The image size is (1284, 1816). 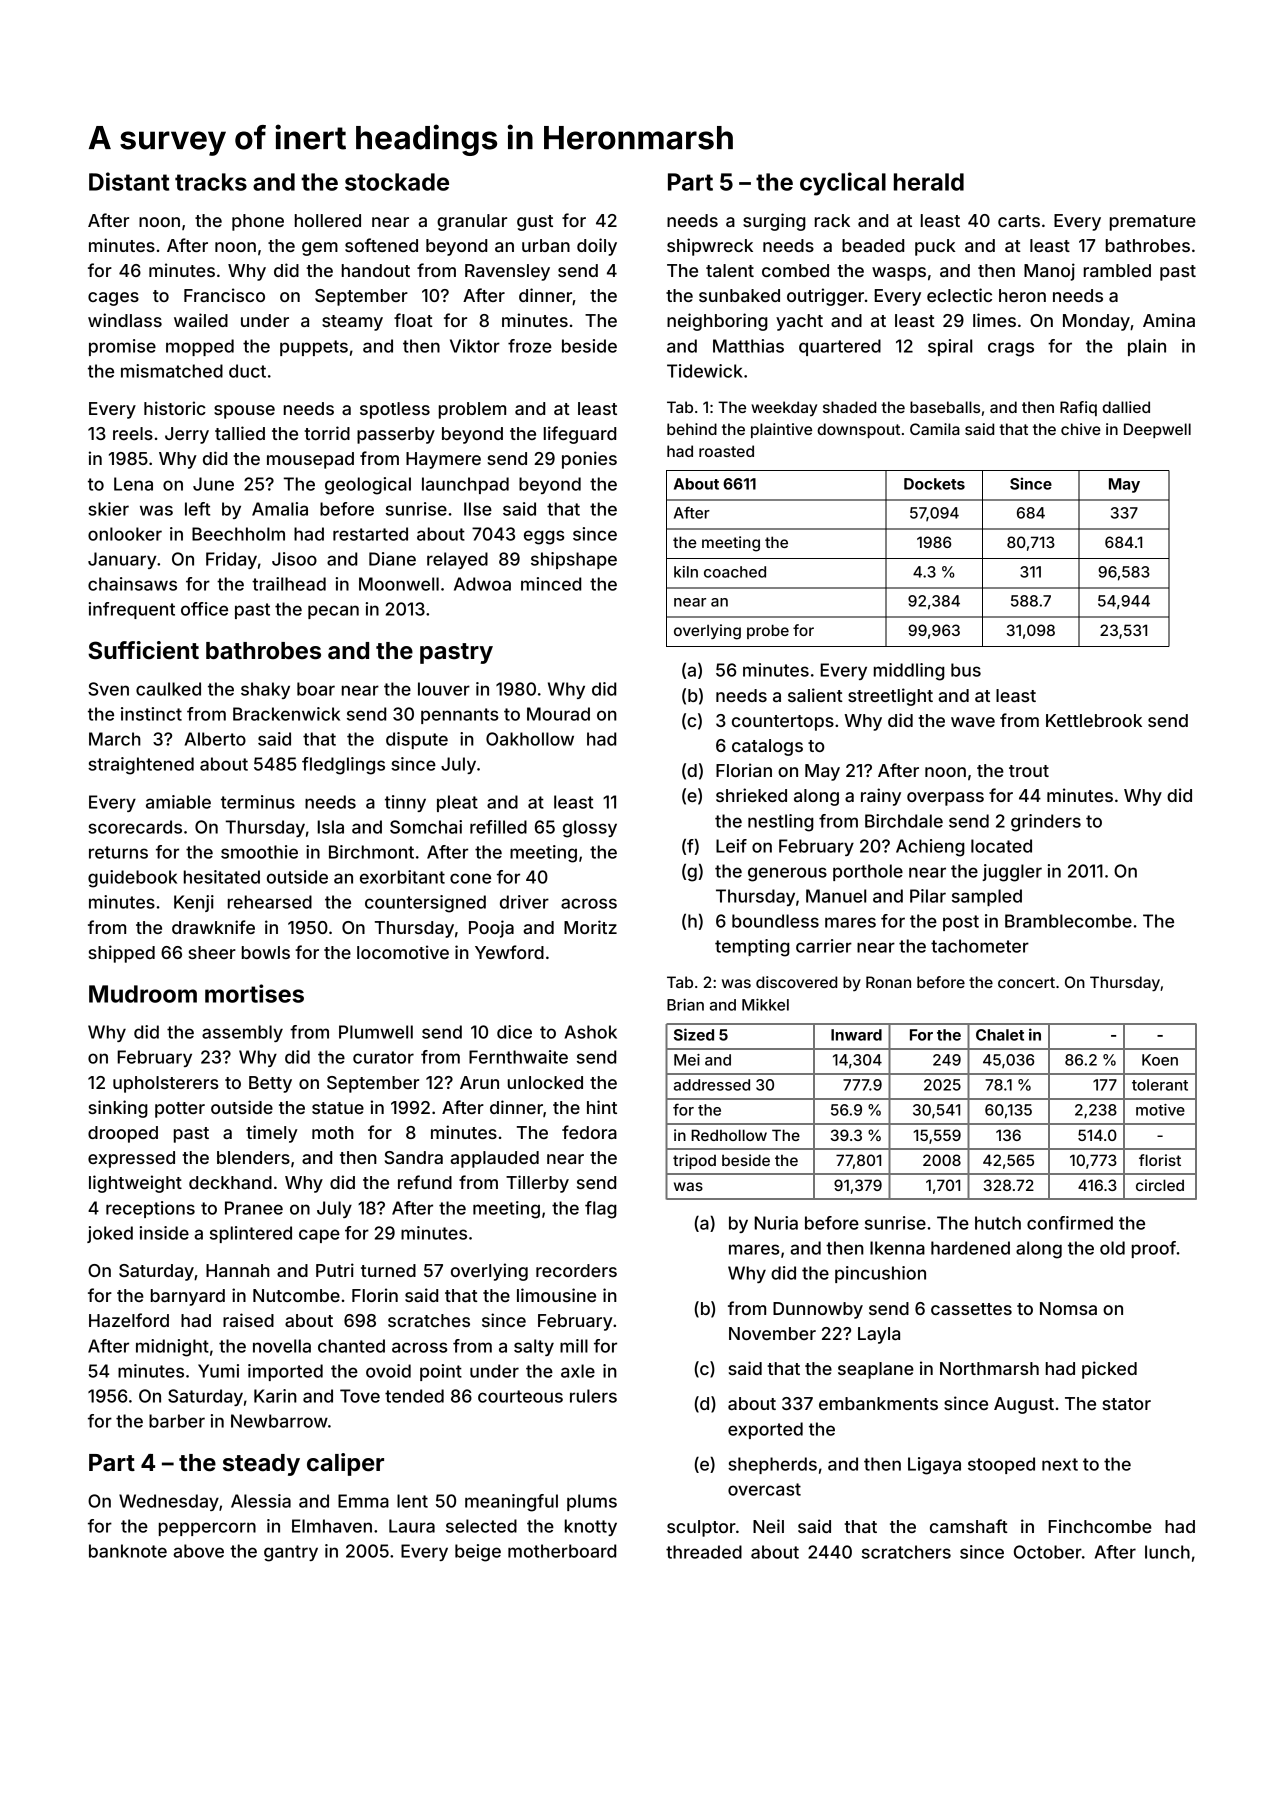 I want to click on puppets, so click(x=314, y=348).
